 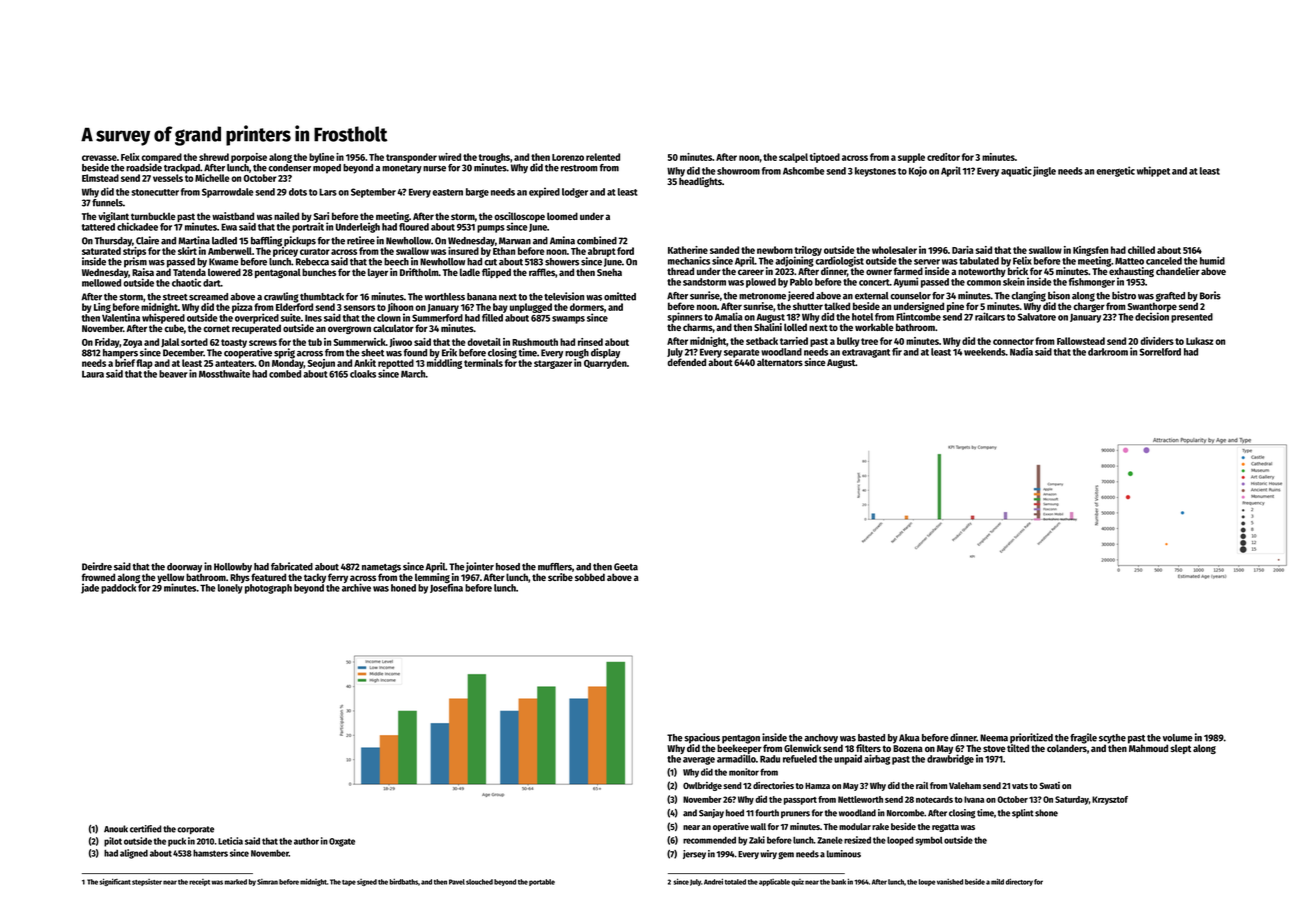 I want to click on Matteo, so click(x=1129, y=261).
